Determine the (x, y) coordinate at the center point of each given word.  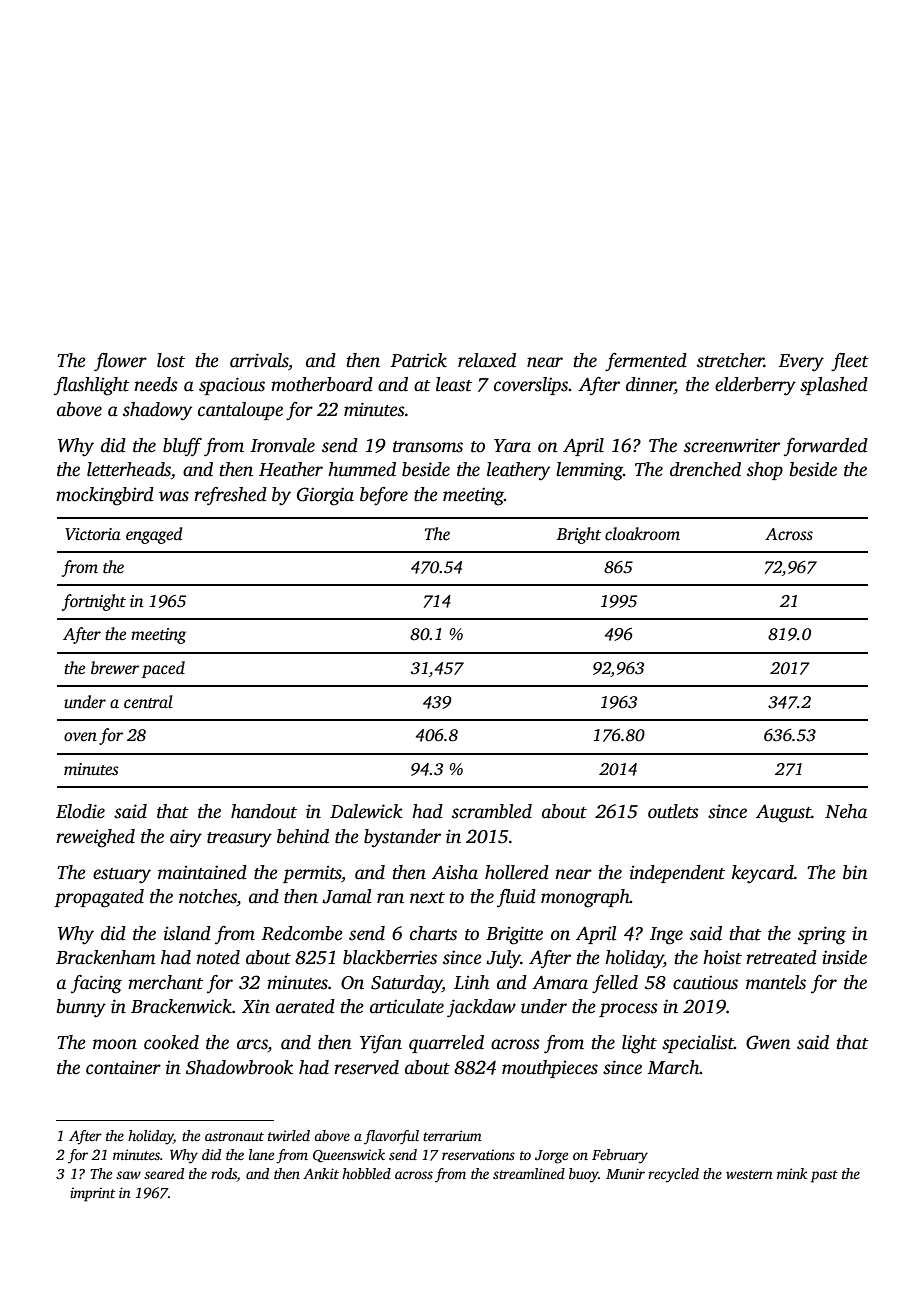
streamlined (529, 1173)
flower (120, 362)
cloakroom (642, 534)
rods (224, 1173)
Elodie (80, 811)
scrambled (492, 811)
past (824, 1176)
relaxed (487, 360)
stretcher (730, 360)
